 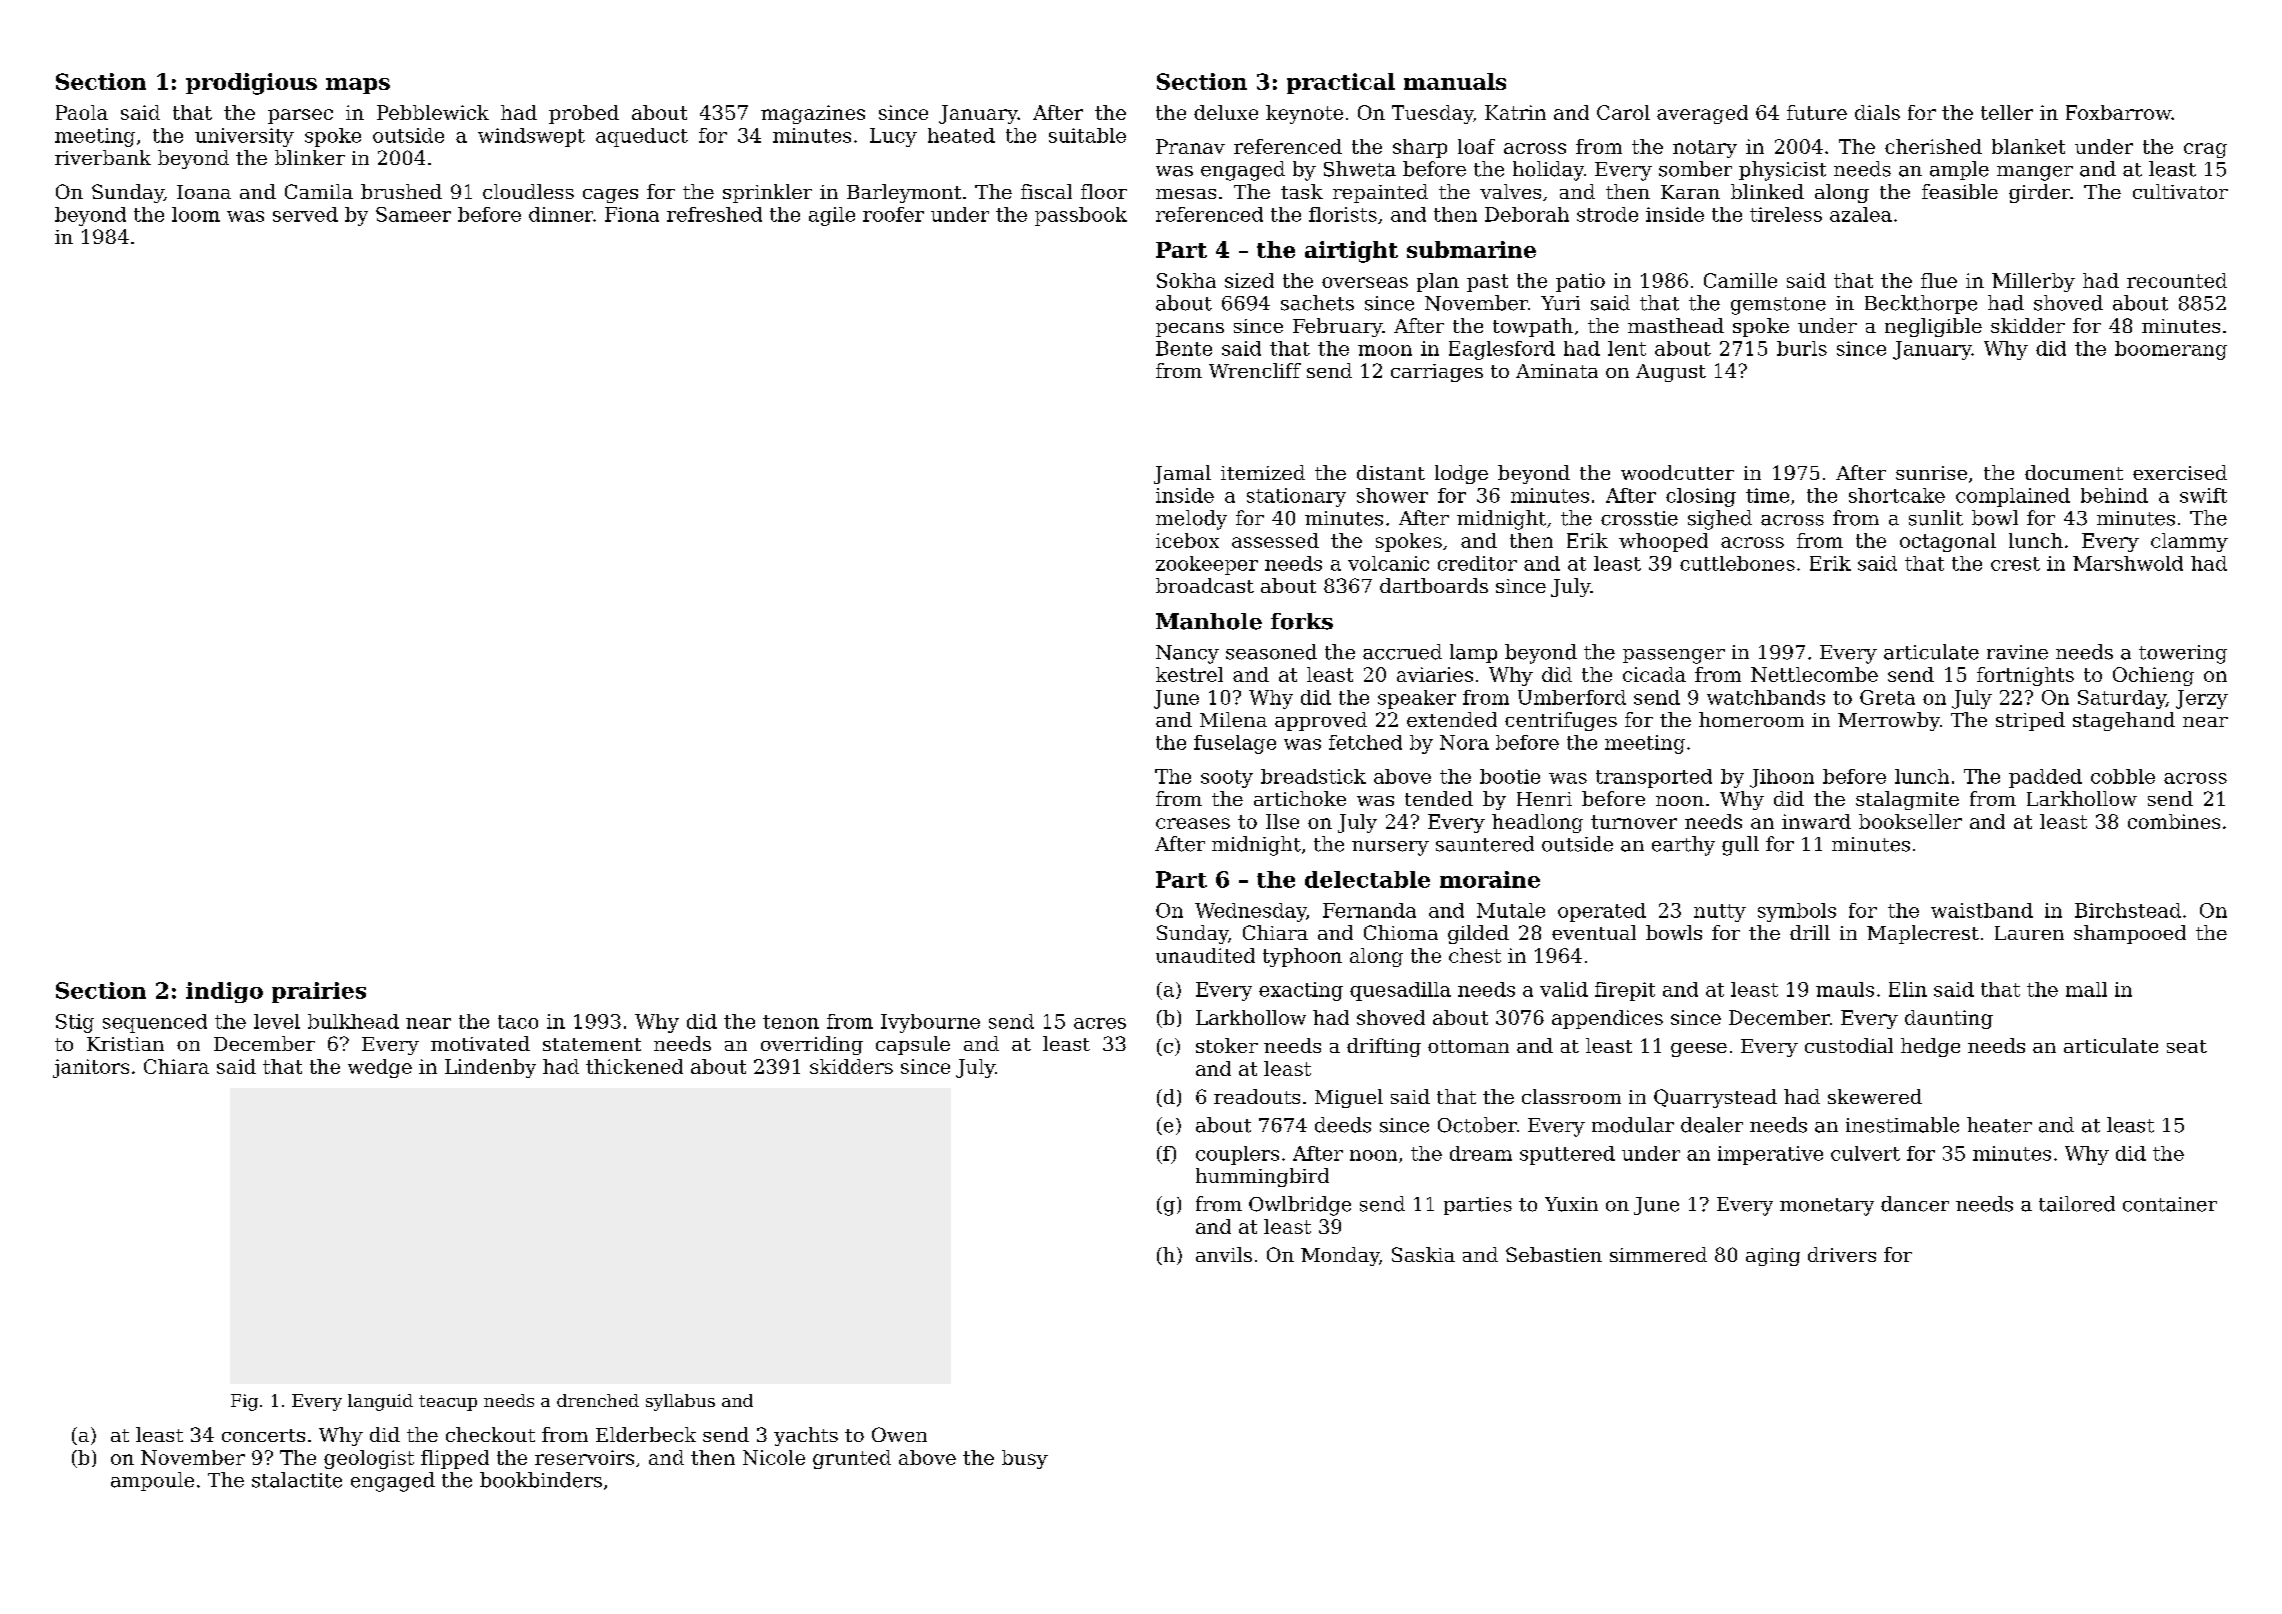 What do you see at coordinates (152, 1481) in the screenshot?
I see `ampoule` at bounding box center [152, 1481].
